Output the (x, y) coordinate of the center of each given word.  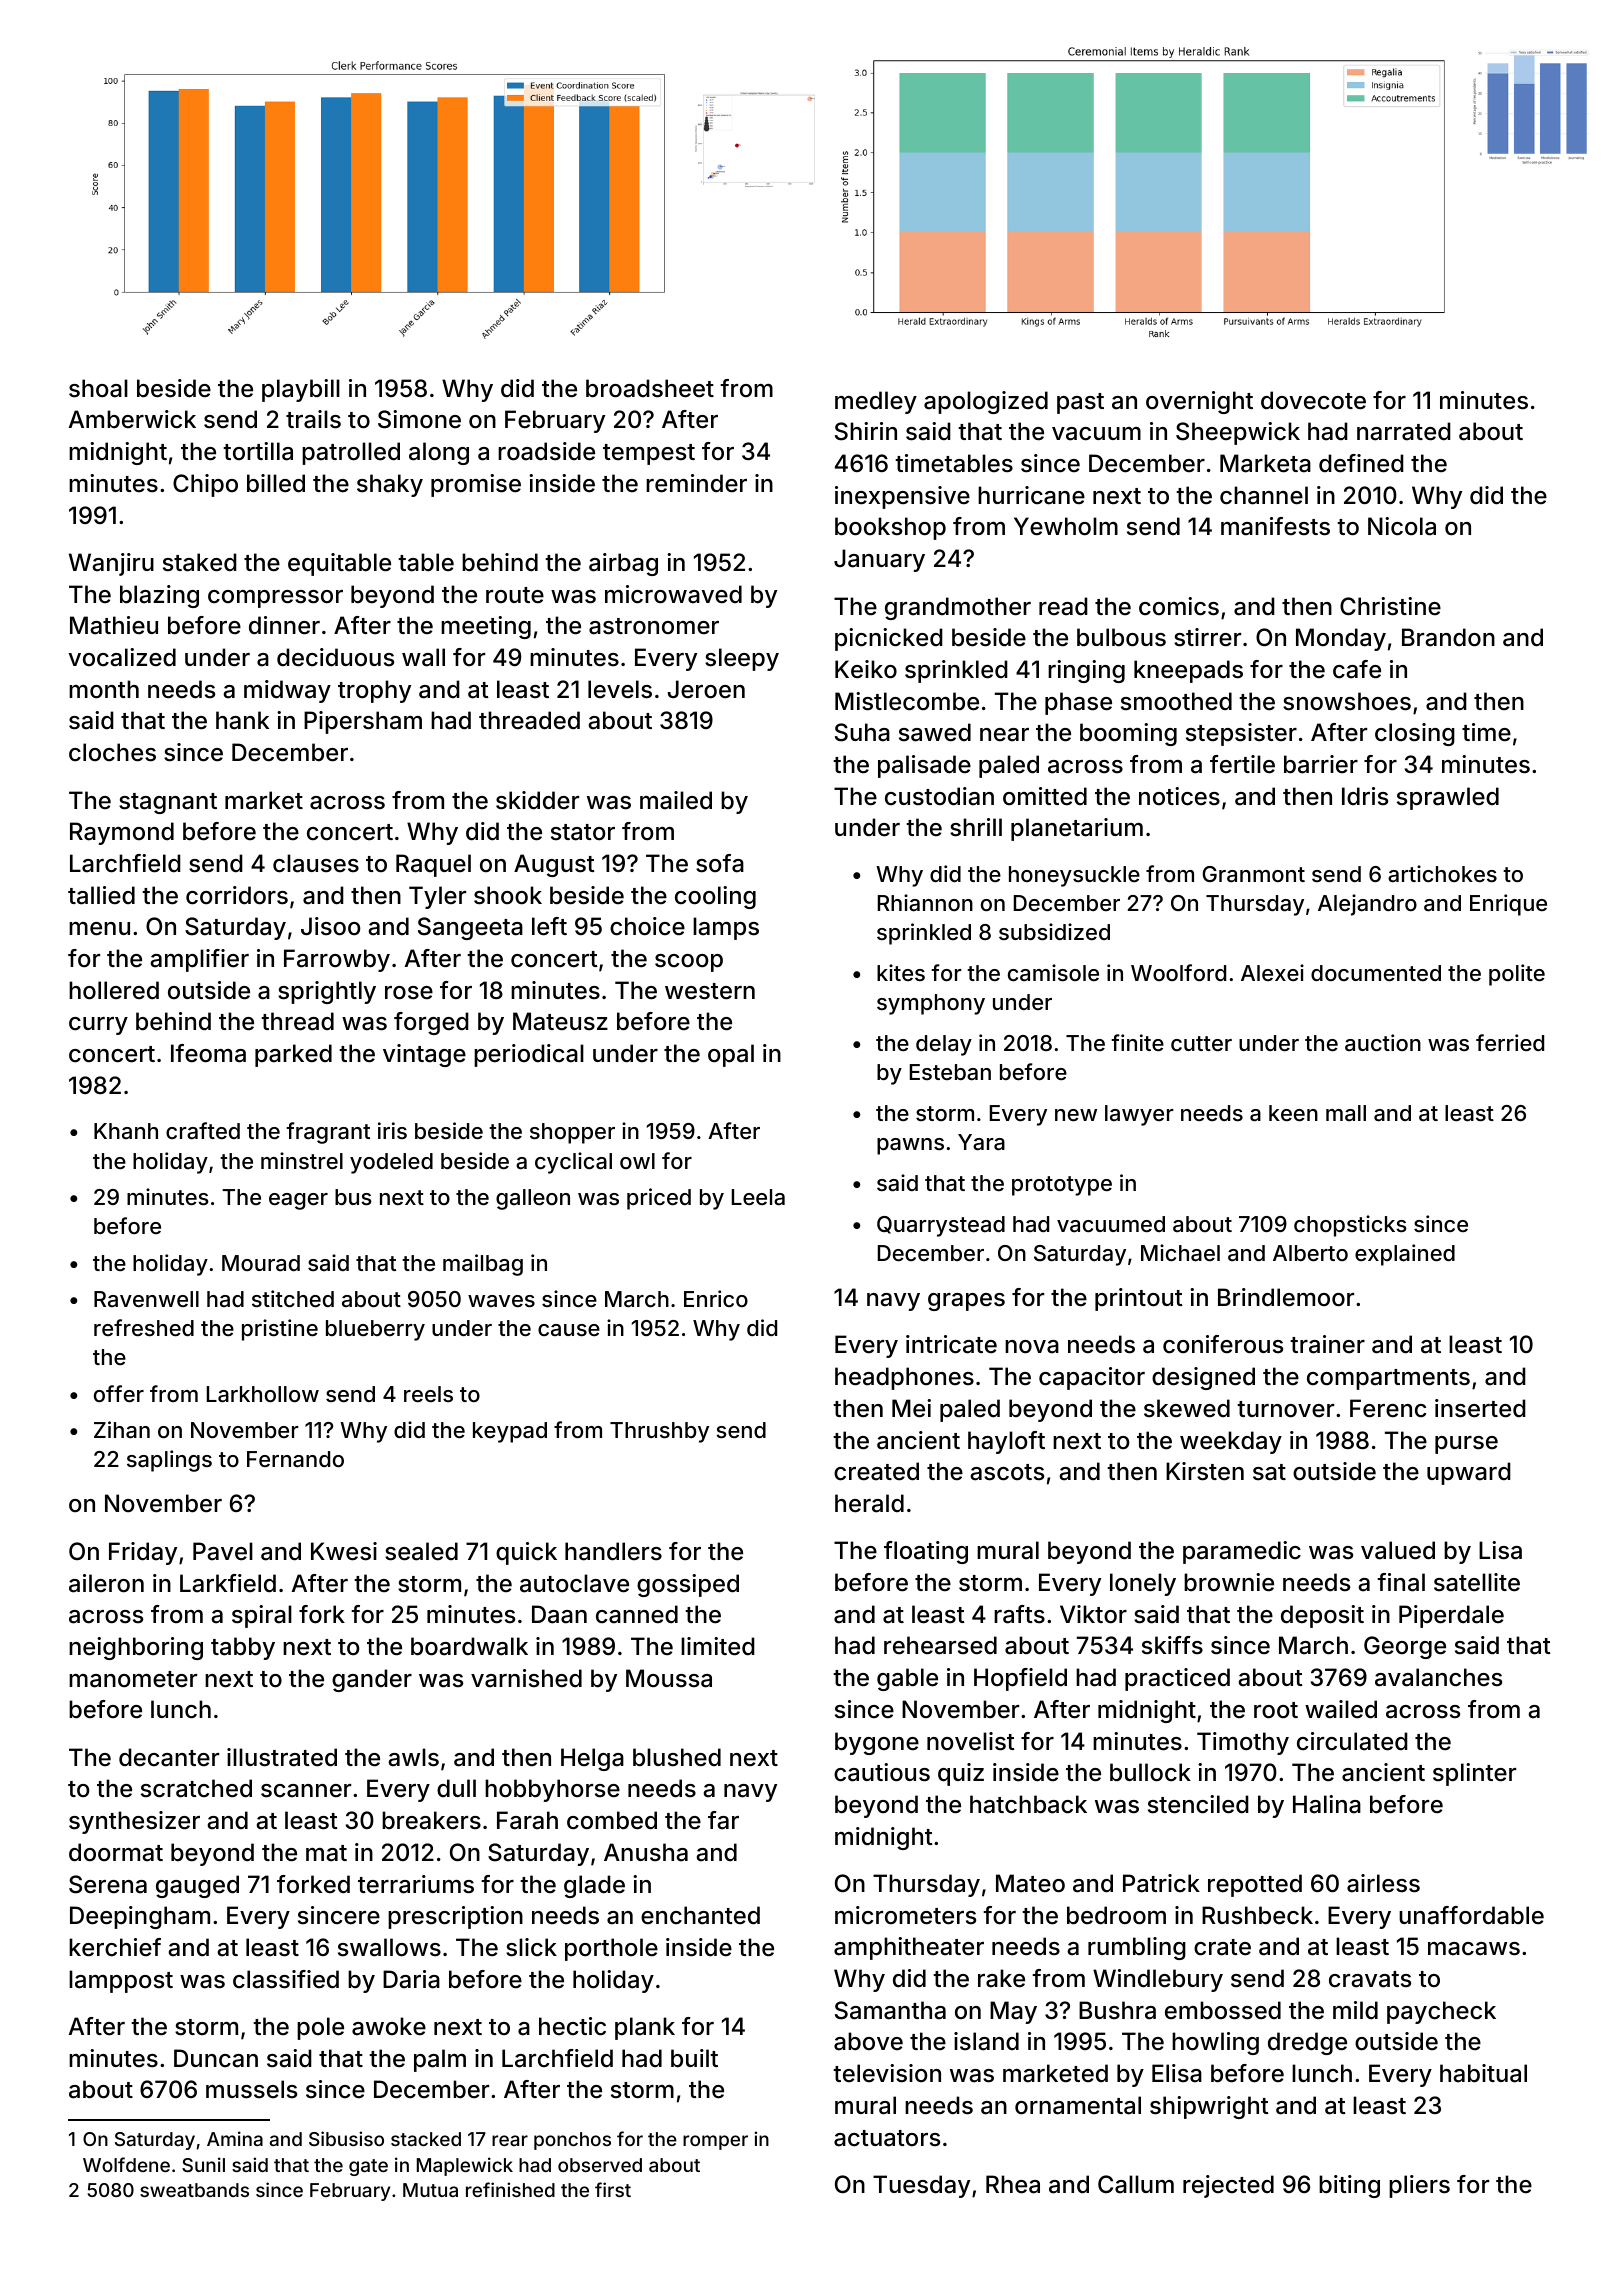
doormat (116, 1852)
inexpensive (902, 497)
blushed (677, 1757)
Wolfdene (126, 2164)
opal (731, 1055)
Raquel (433, 865)
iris (392, 1130)
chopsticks (1350, 1226)
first (613, 2189)
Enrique (1508, 905)
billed (276, 483)
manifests (1275, 526)
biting (1349, 2186)
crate (1222, 1947)
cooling (715, 897)
